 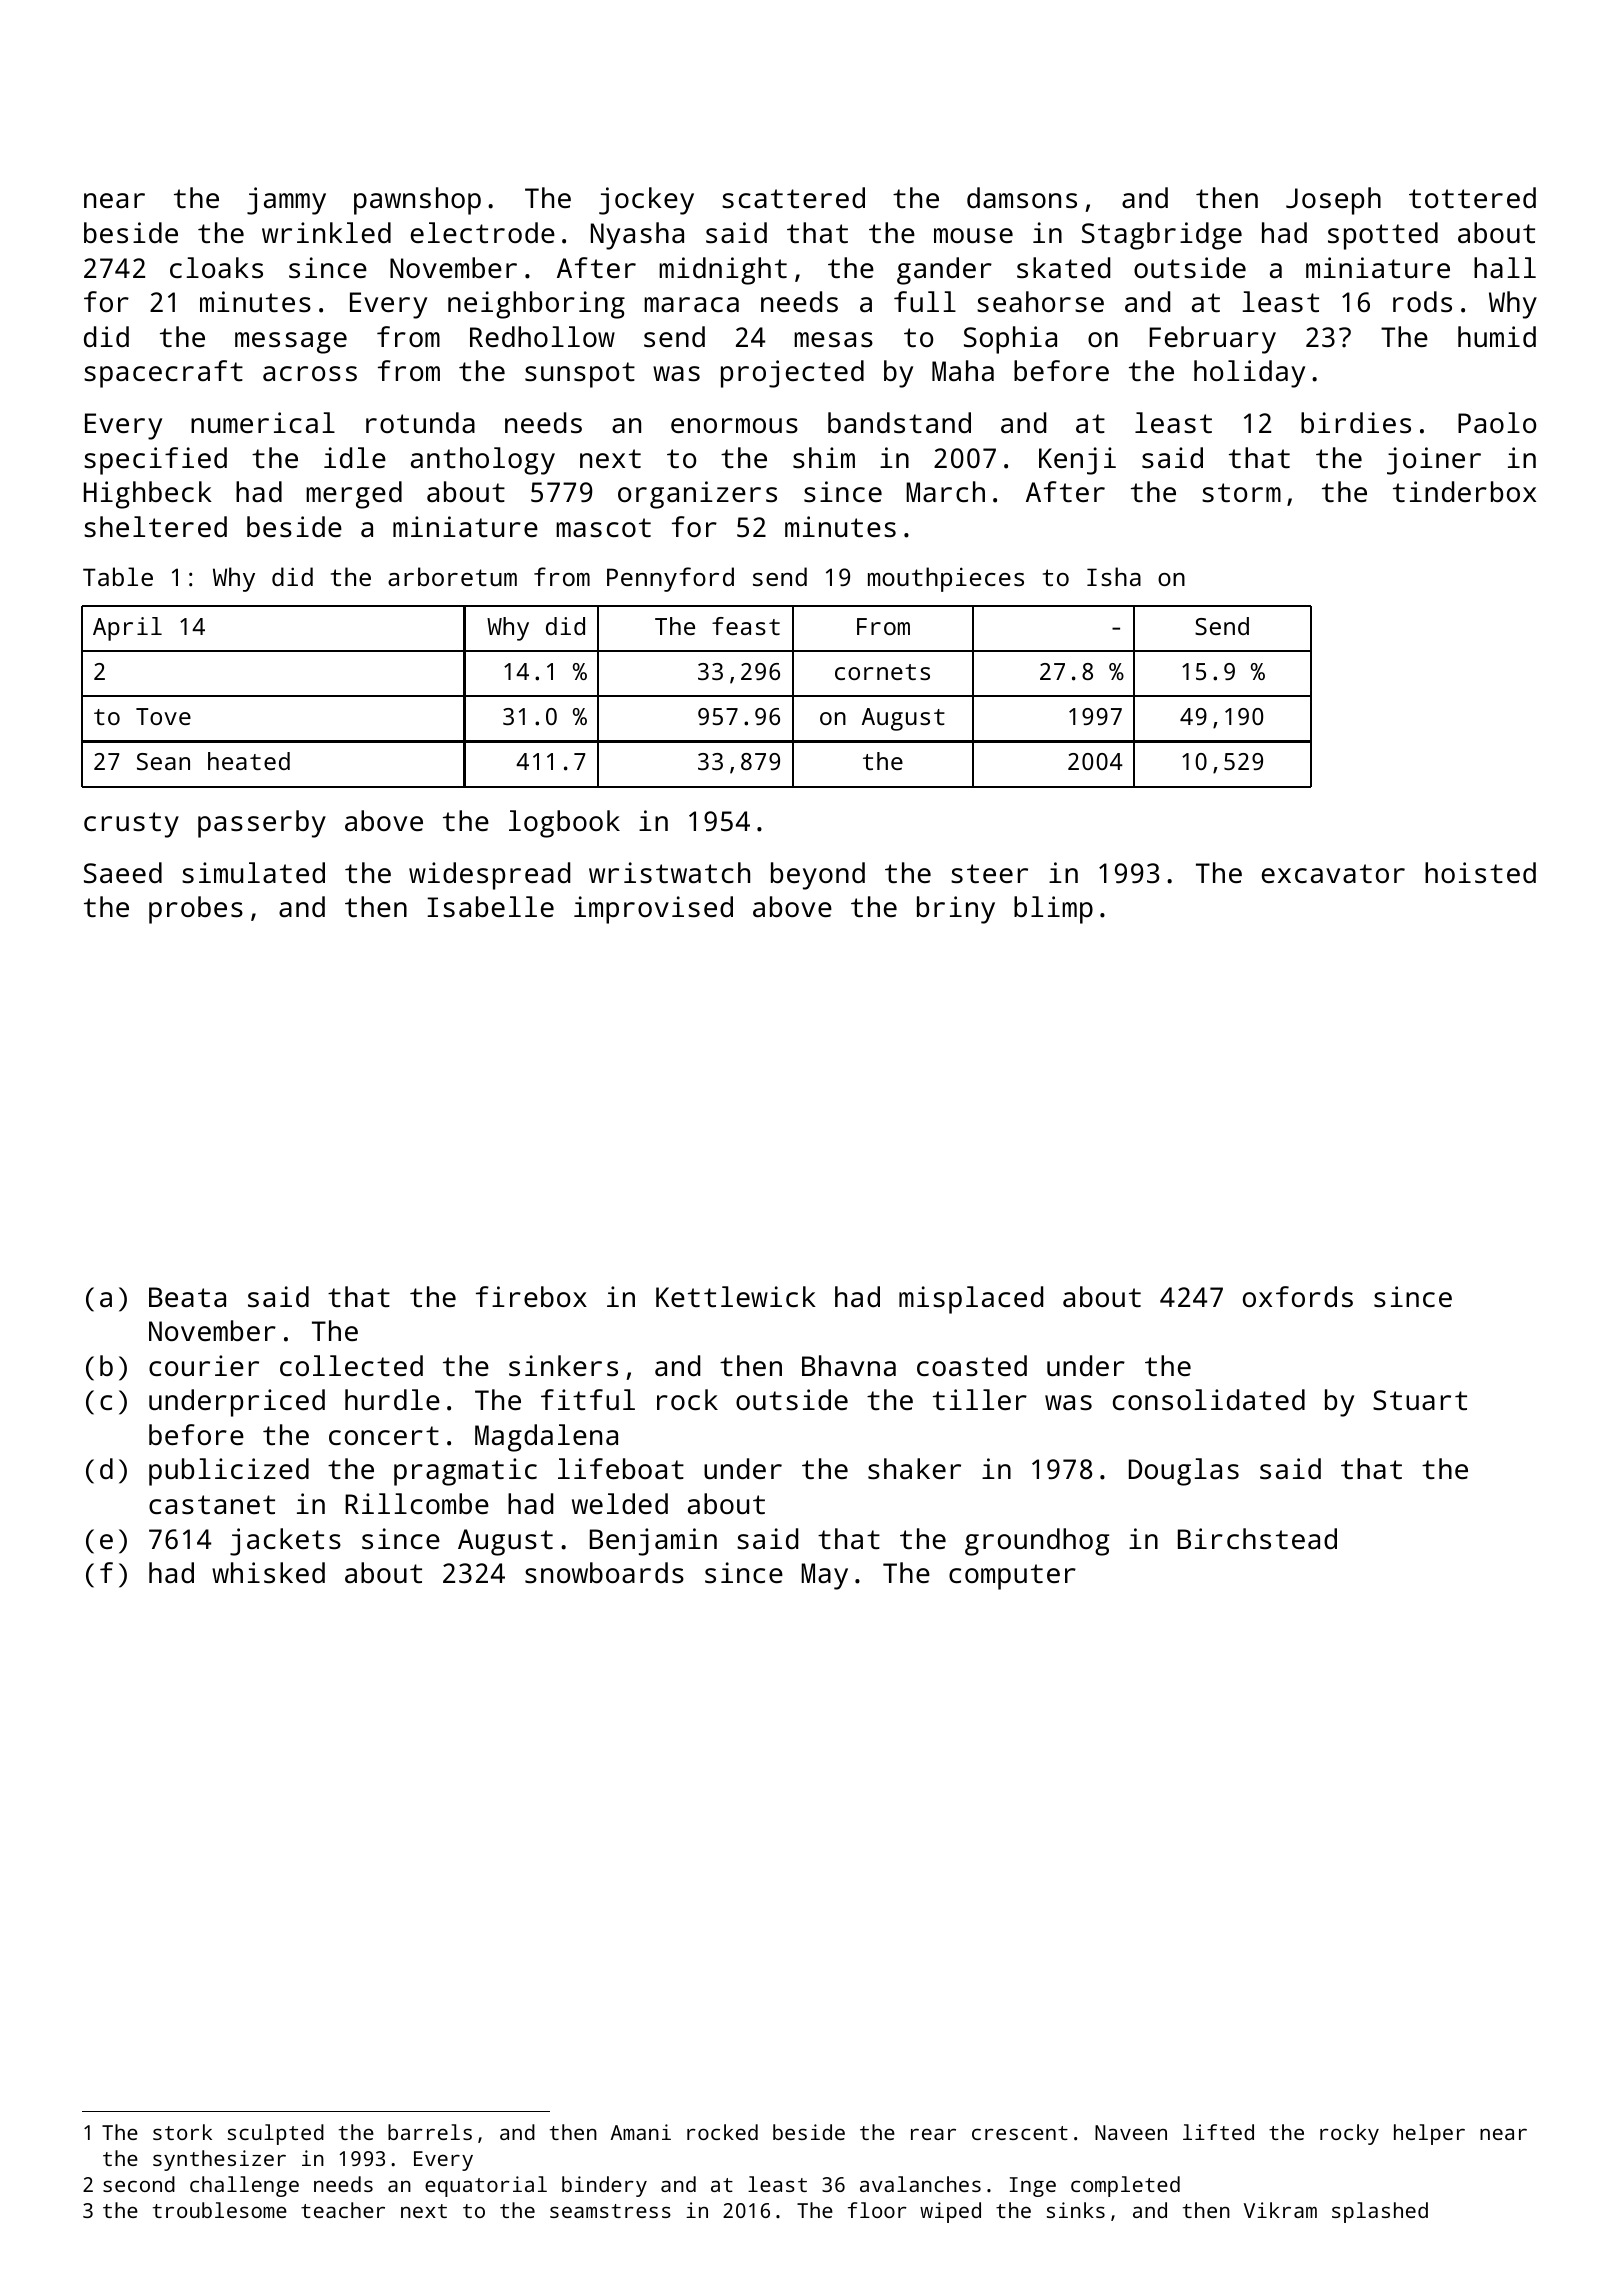 What do you see at coordinates (216, 267) in the screenshot?
I see `cloaks` at bounding box center [216, 267].
